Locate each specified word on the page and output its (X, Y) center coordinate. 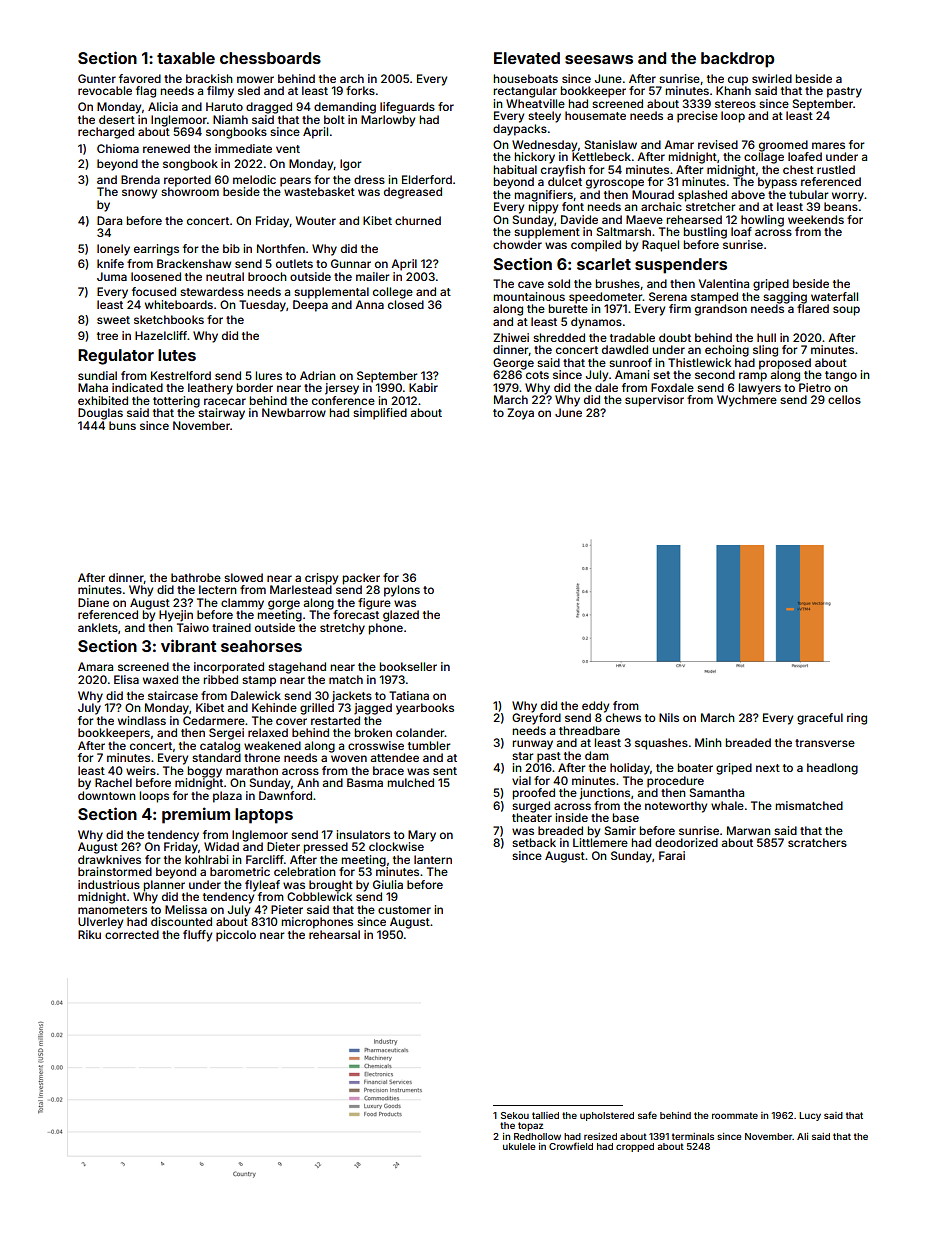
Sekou (515, 1115)
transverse (825, 743)
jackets (352, 697)
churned (418, 220)
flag (146, 92)
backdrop (737, 60)
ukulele (519, 1146)
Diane (93, 602)
